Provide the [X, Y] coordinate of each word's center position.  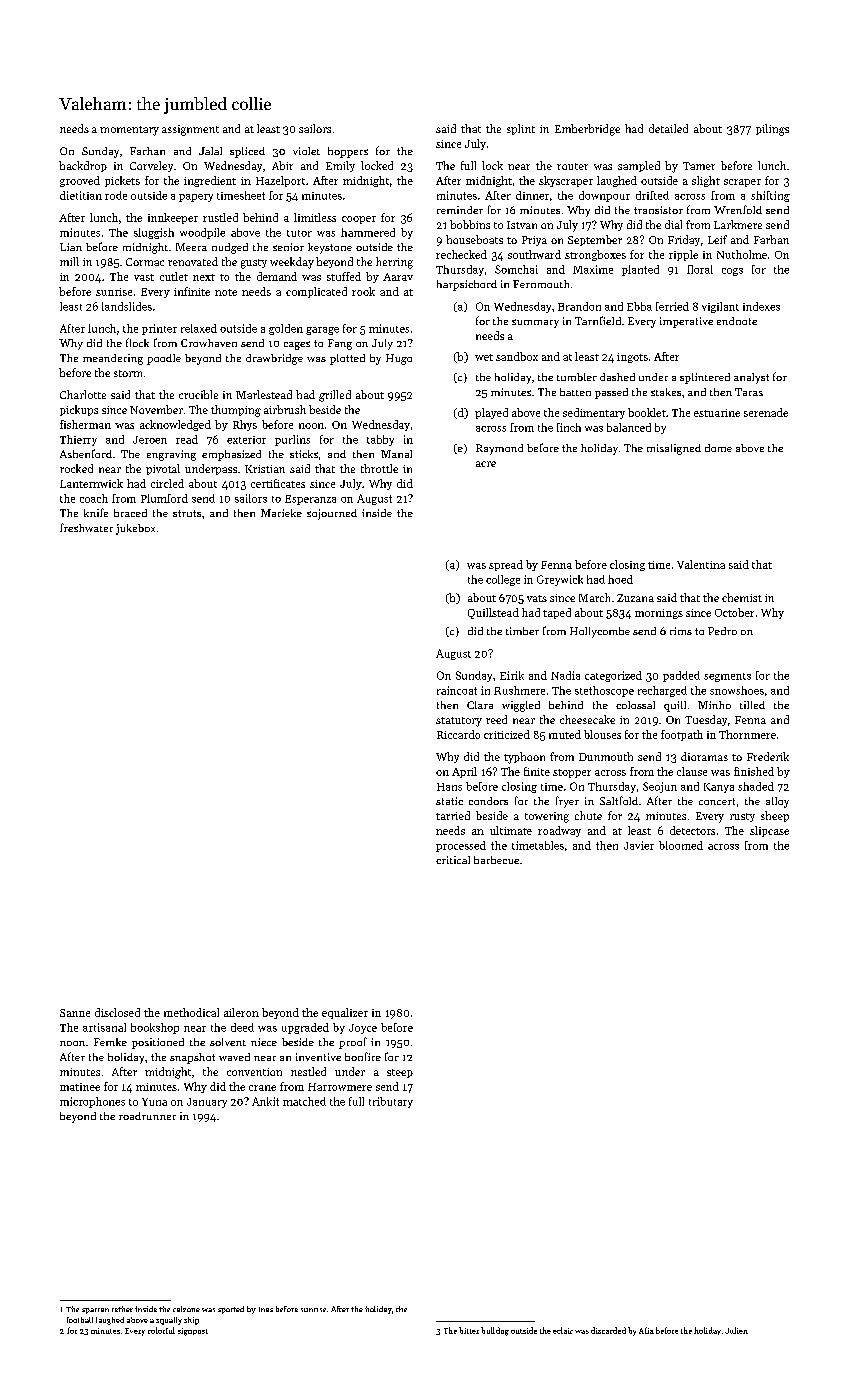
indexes [761, 306]
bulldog [495, 1331]
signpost [193, 1332]
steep [400, 1073]
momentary [129, 131]
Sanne [75, 1013]
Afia [646, 1330]
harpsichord [467, 285]
